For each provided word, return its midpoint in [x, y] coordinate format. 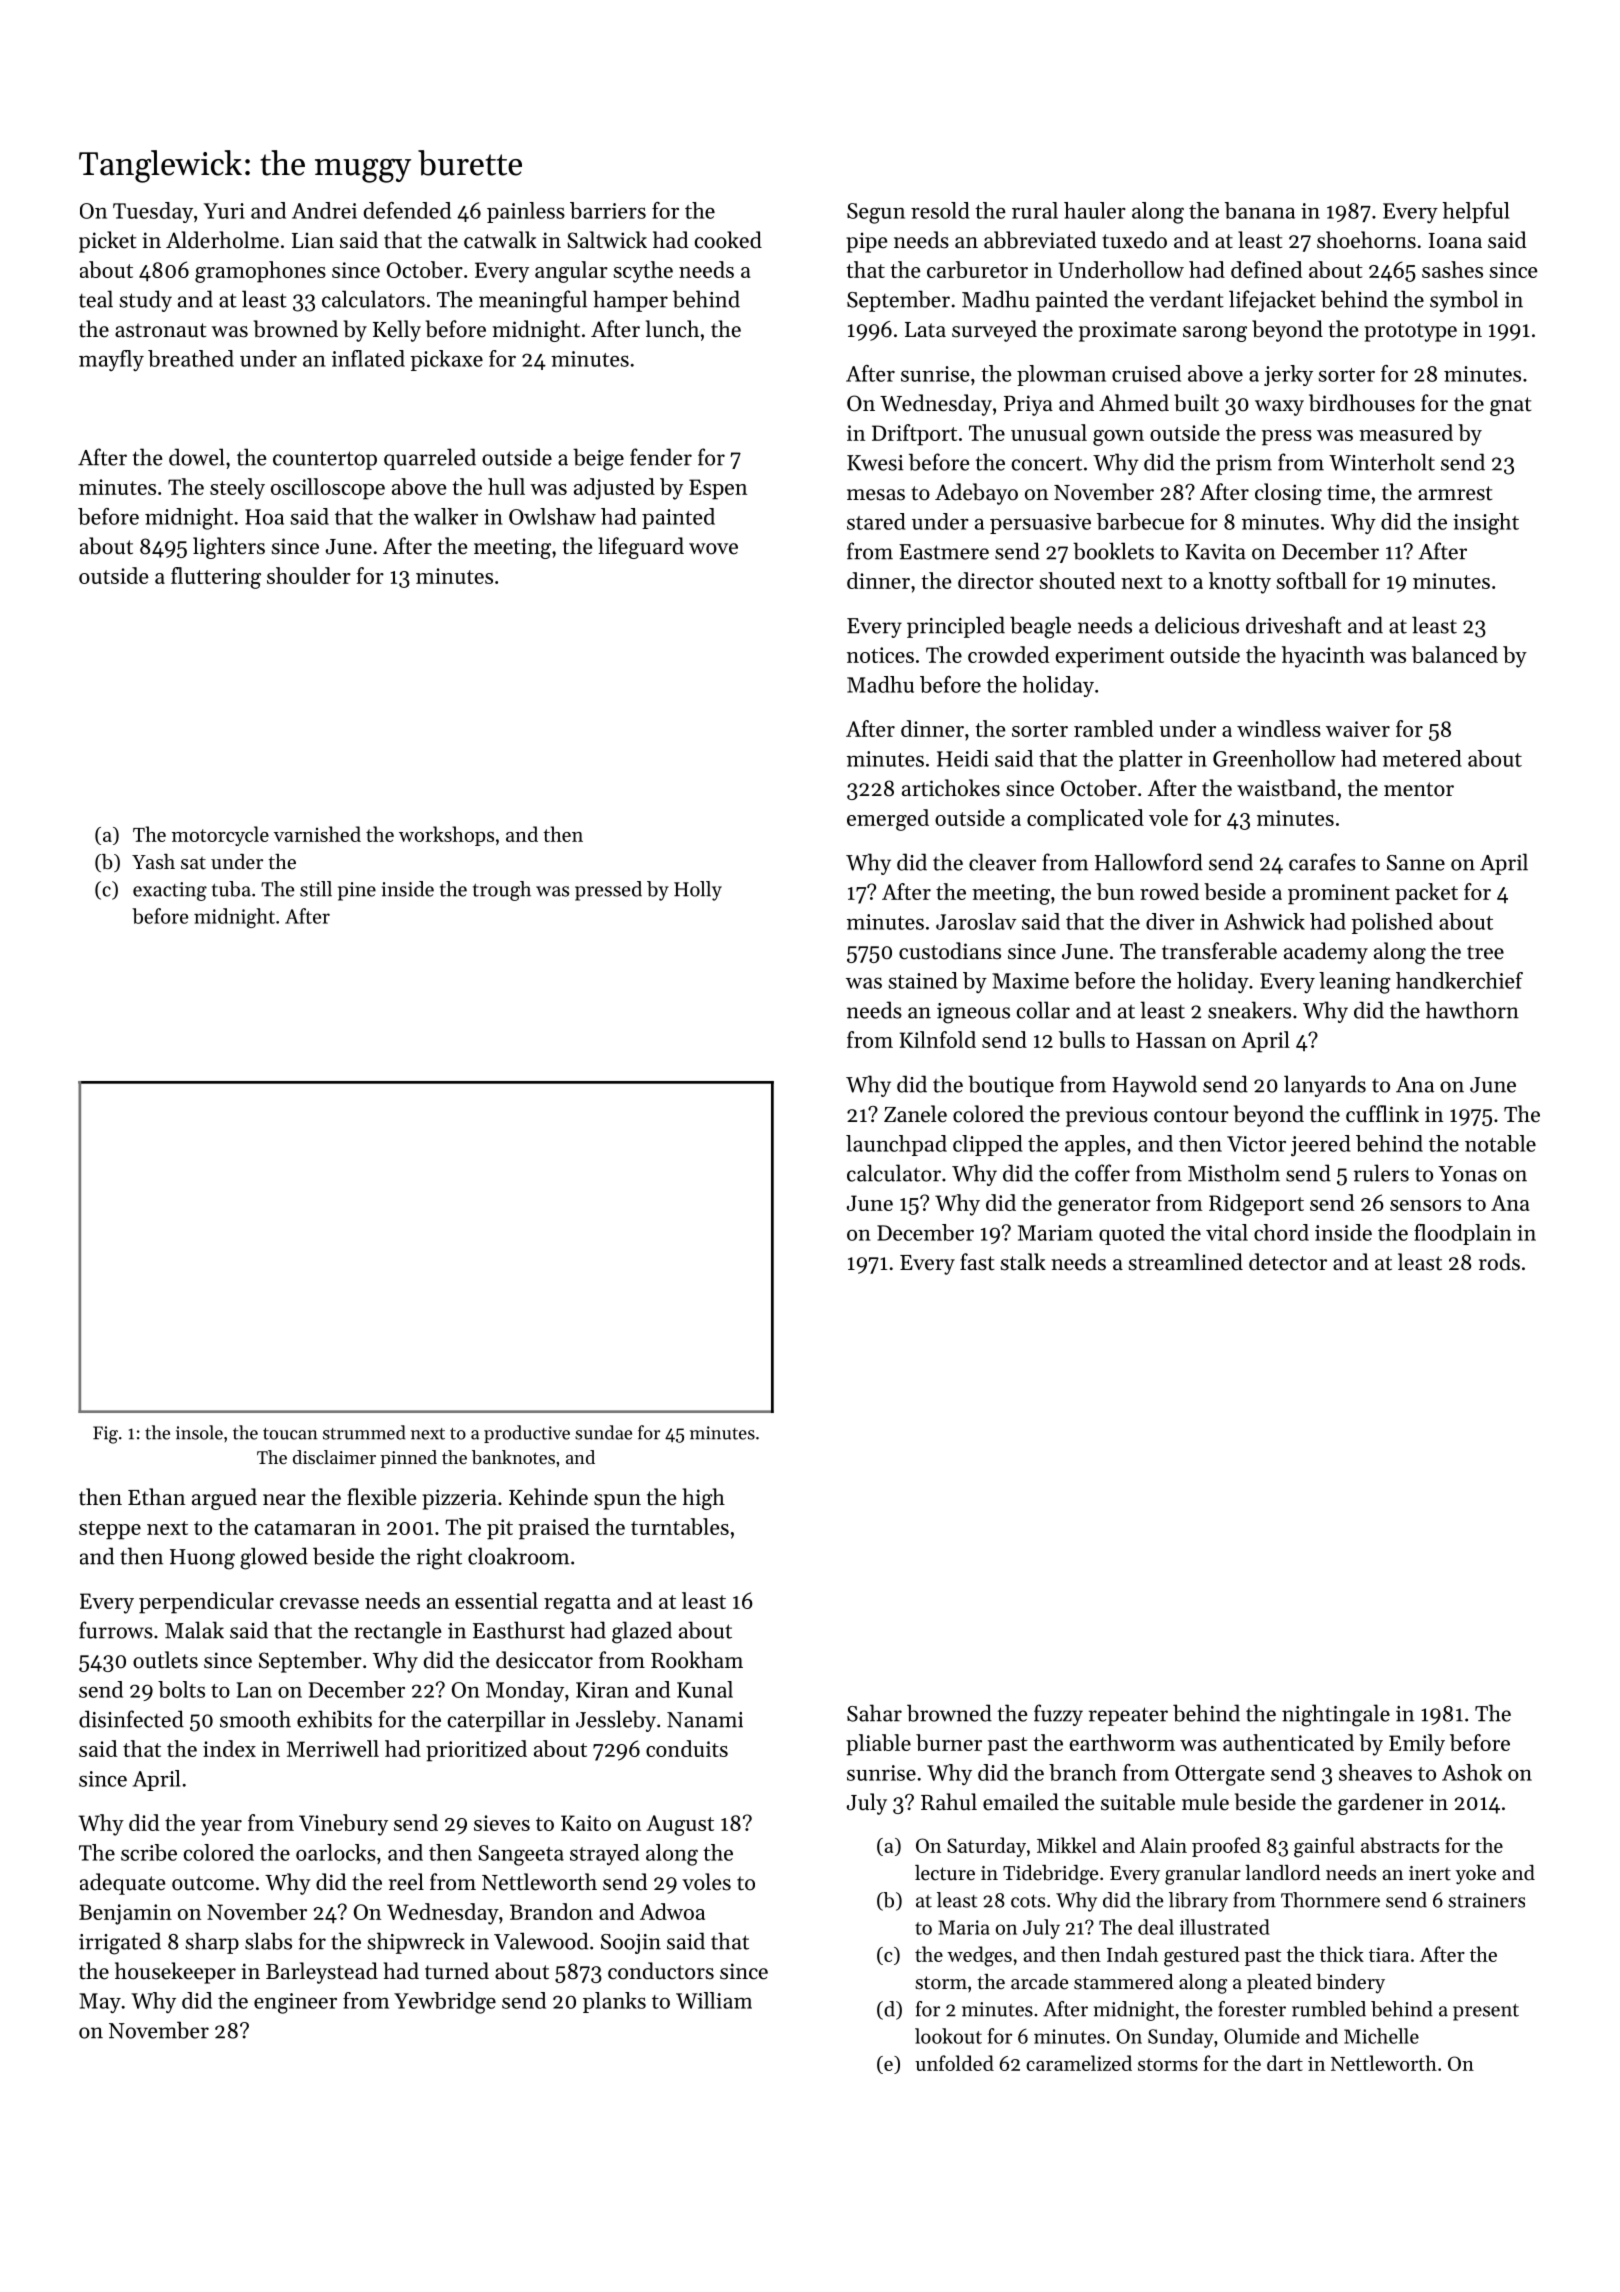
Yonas [1467, 1174]
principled [956, 627]
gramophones [260, 272]
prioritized [476, 1751]
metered [1422, 758]
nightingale [1336, 1715]
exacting [170, 891]
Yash [153, 862]
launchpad [896, 1145]
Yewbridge [445, 2003]
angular [571, 272]
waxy [1279, 408]
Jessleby [616, 1721]
